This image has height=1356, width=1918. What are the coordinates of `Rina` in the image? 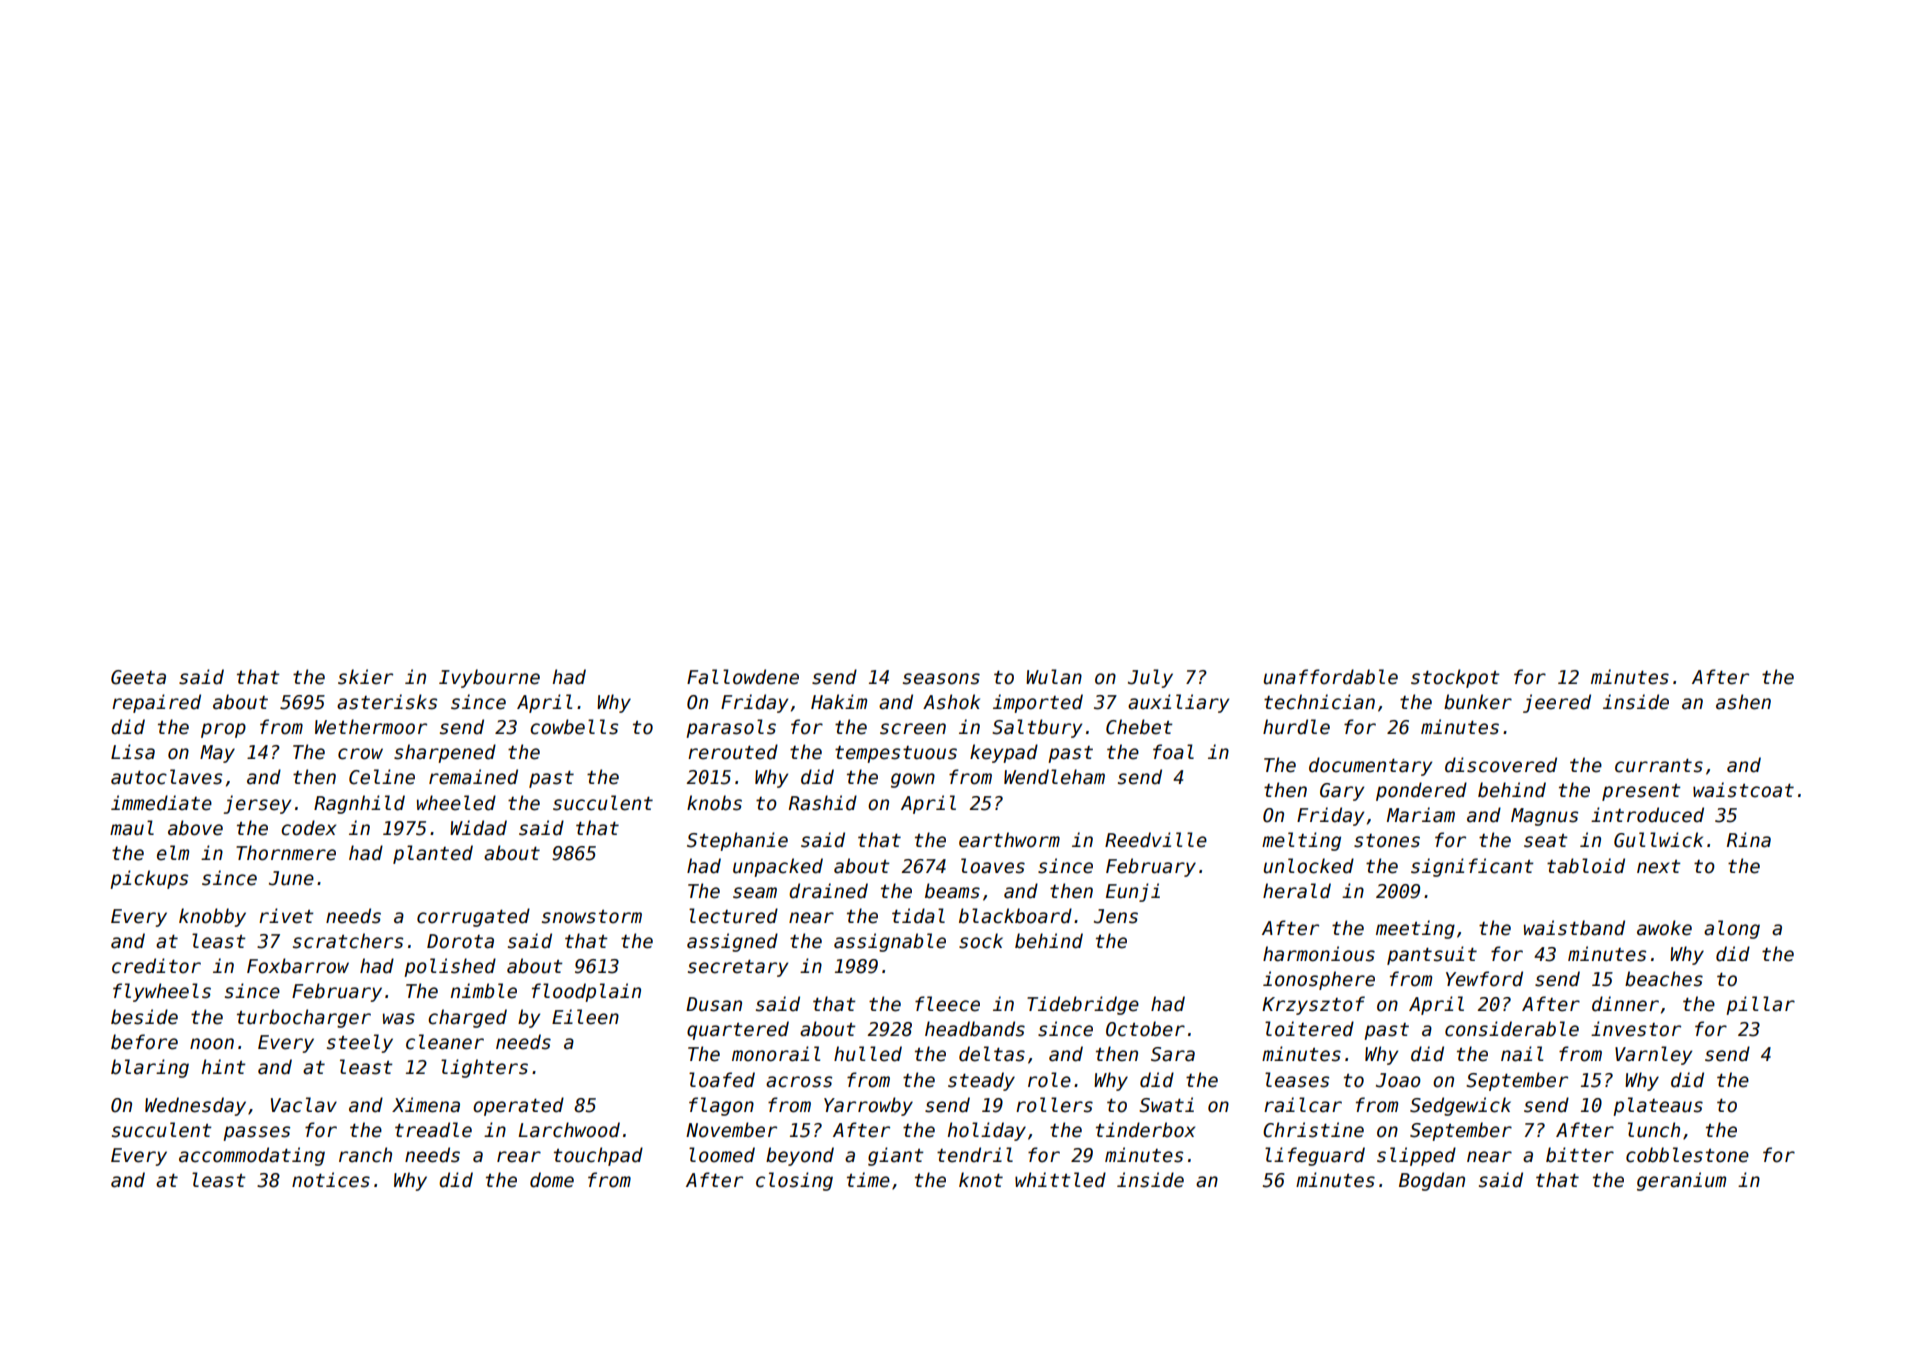 It's located at (1749, 840).
